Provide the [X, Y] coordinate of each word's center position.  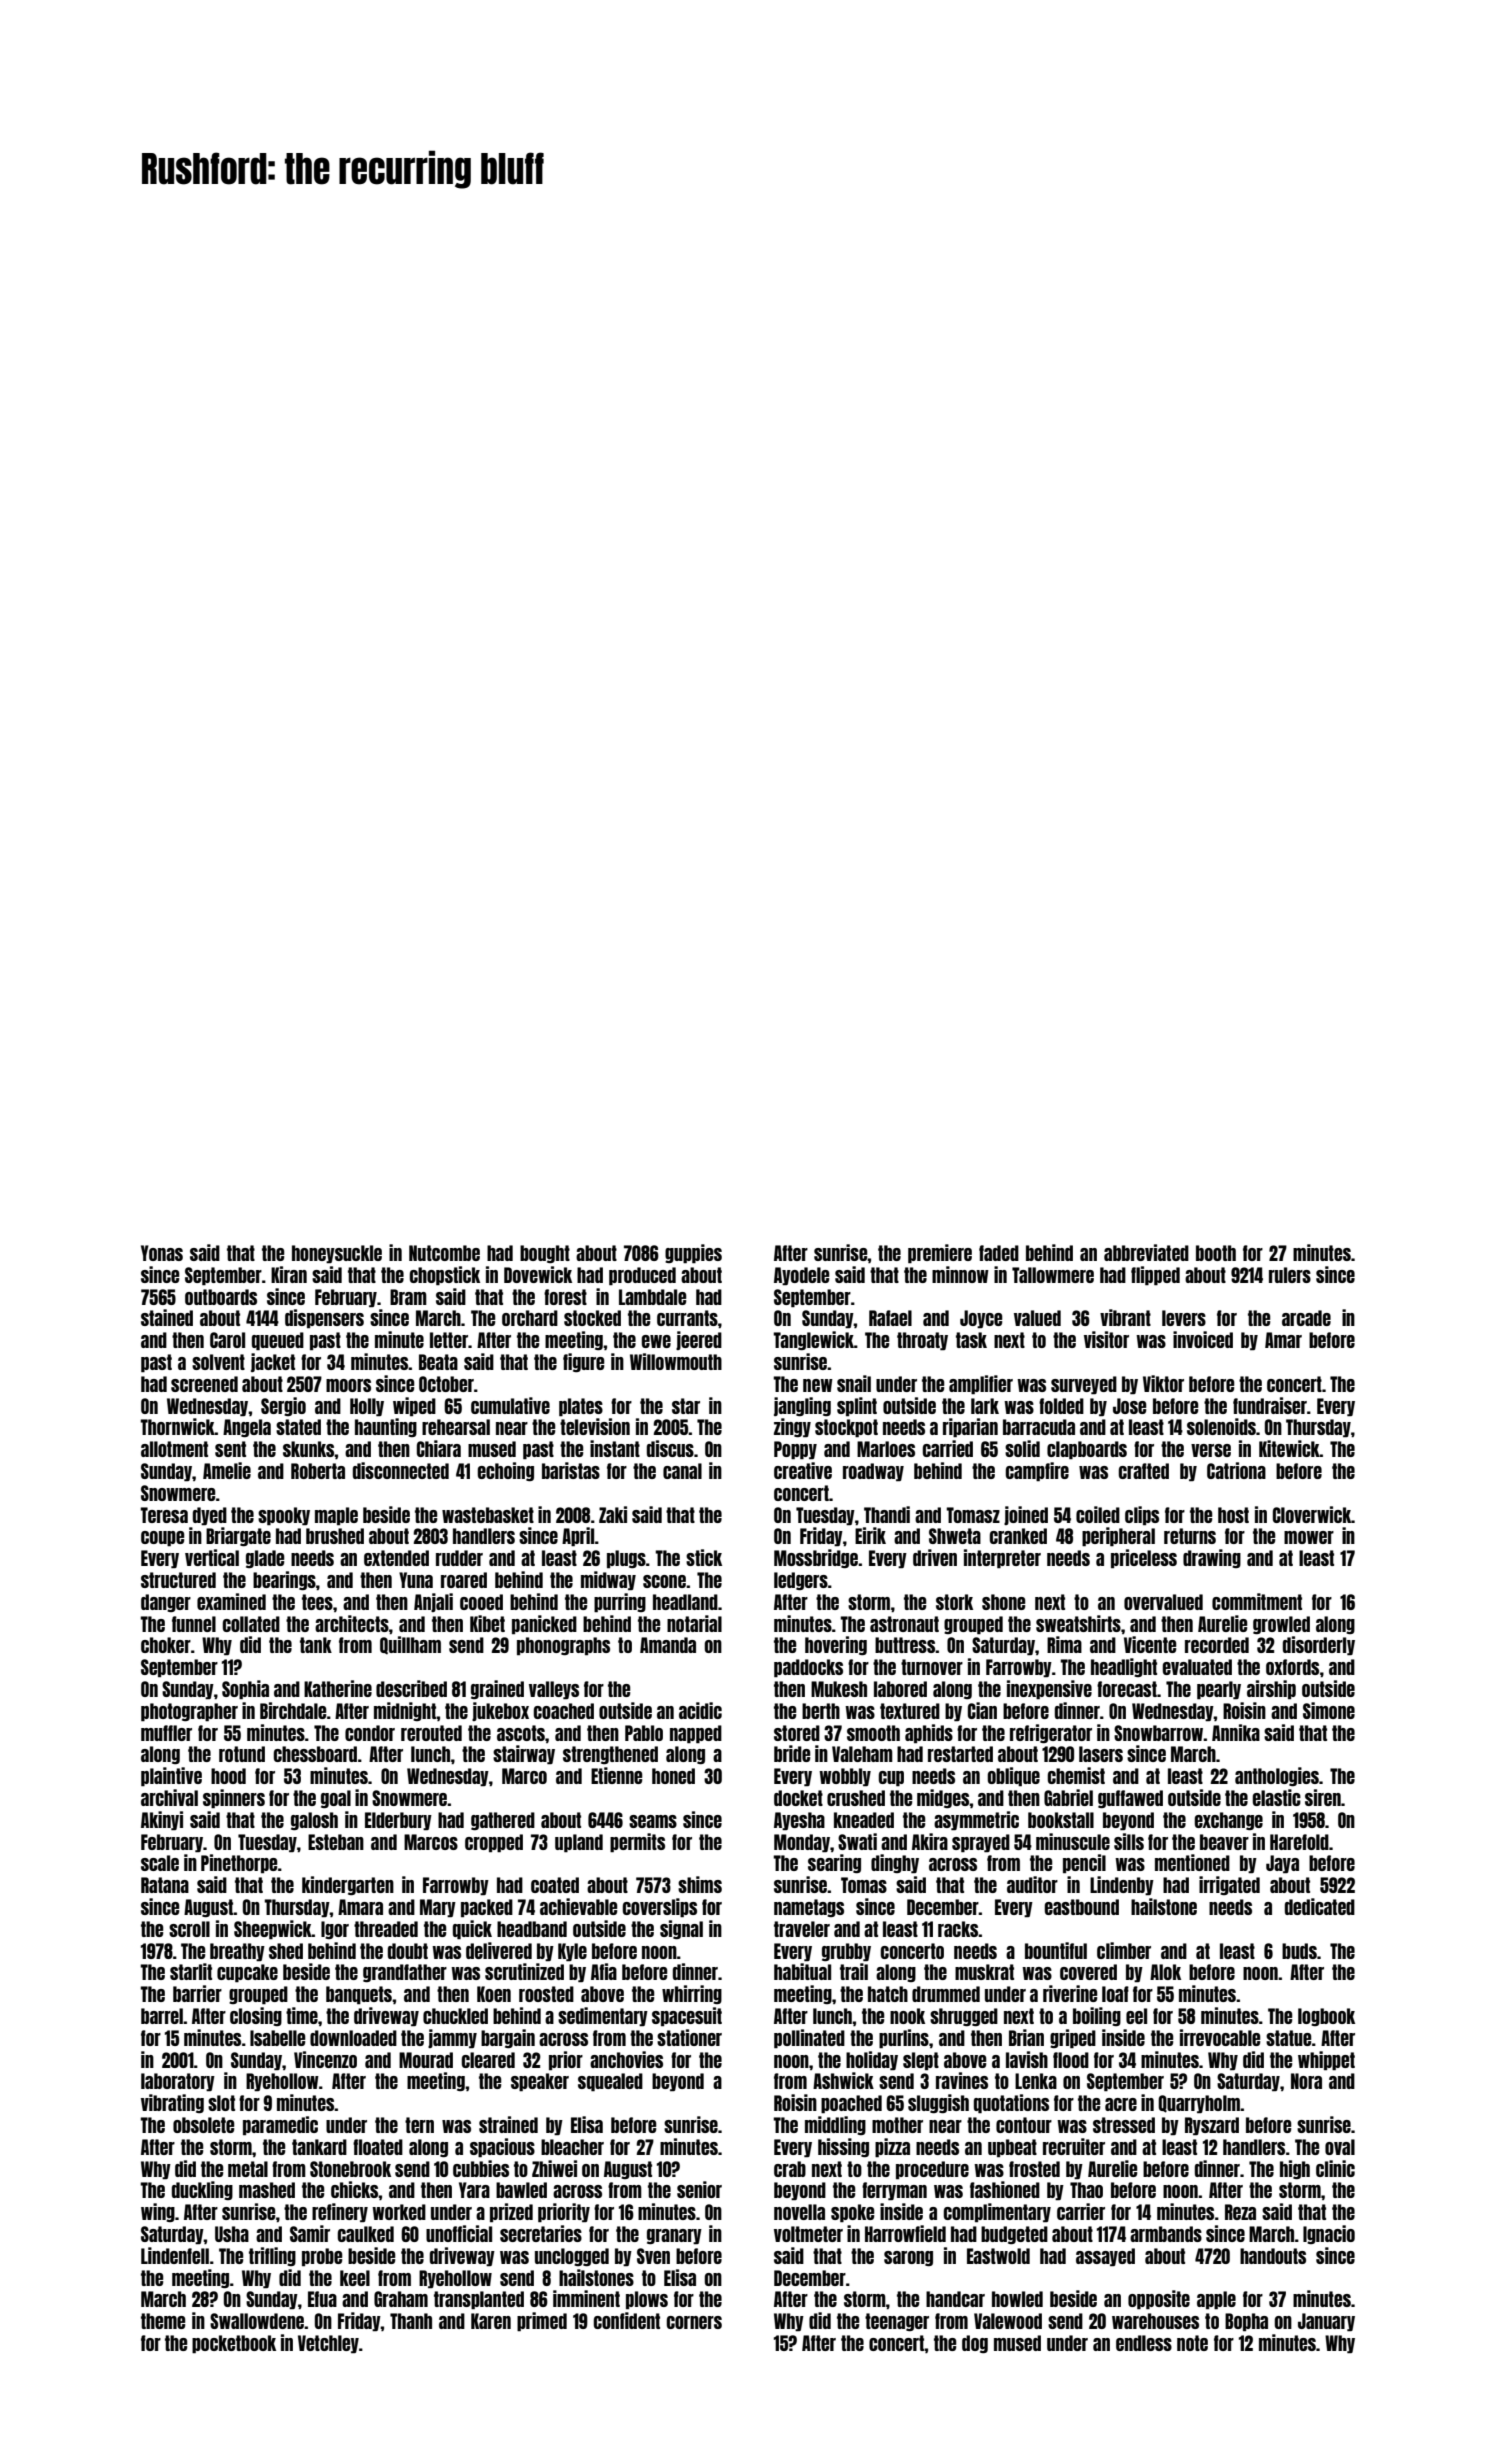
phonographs [563, 1646]
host [1233, 1515]
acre [1121, 2104]
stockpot [846, 1428]
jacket [273, 1362]
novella [799, 2212]
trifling [272, 2256]
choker [166, 1645]
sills [1129, 1841]
